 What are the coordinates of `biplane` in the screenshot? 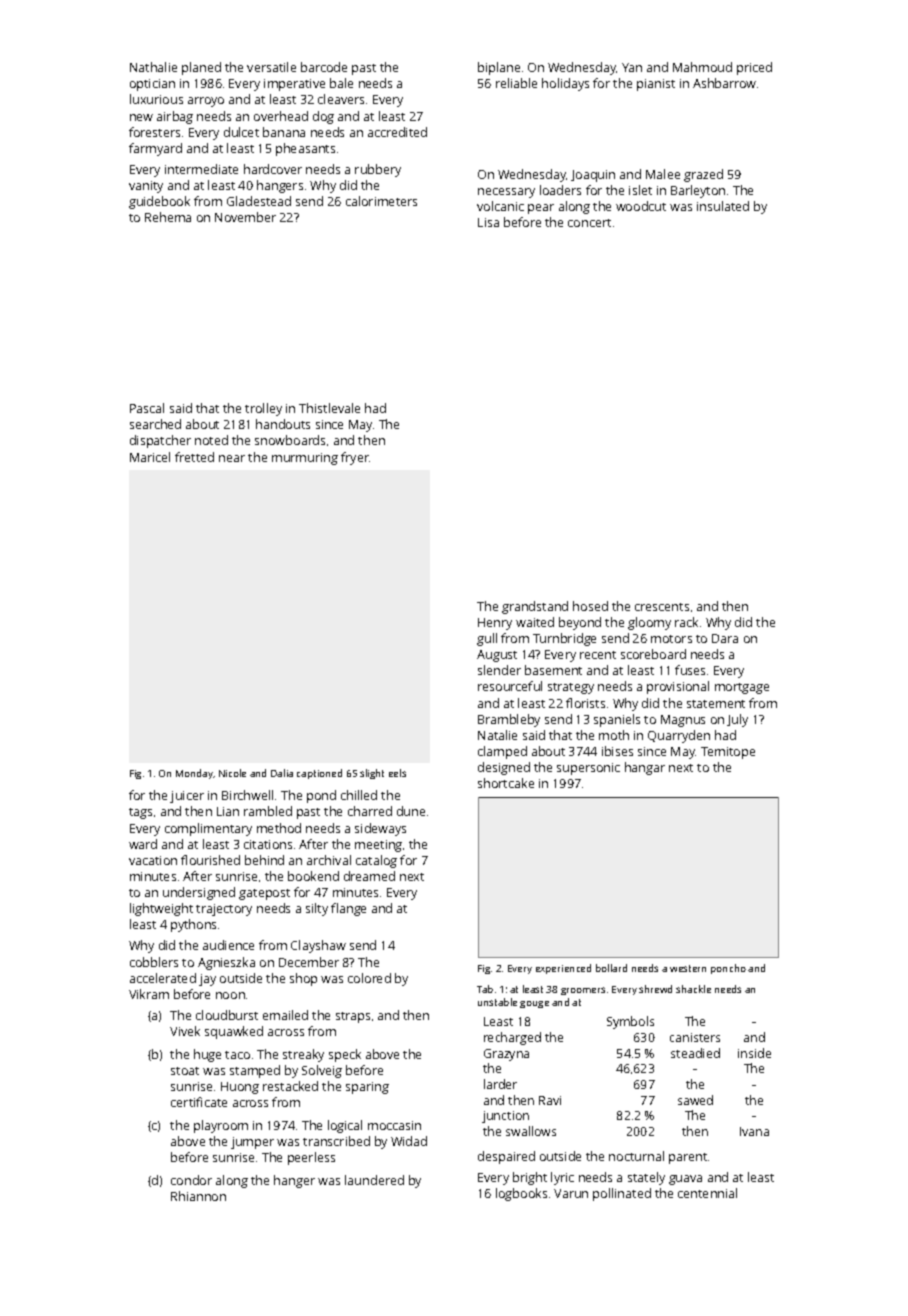 It's located at (499, 68).
